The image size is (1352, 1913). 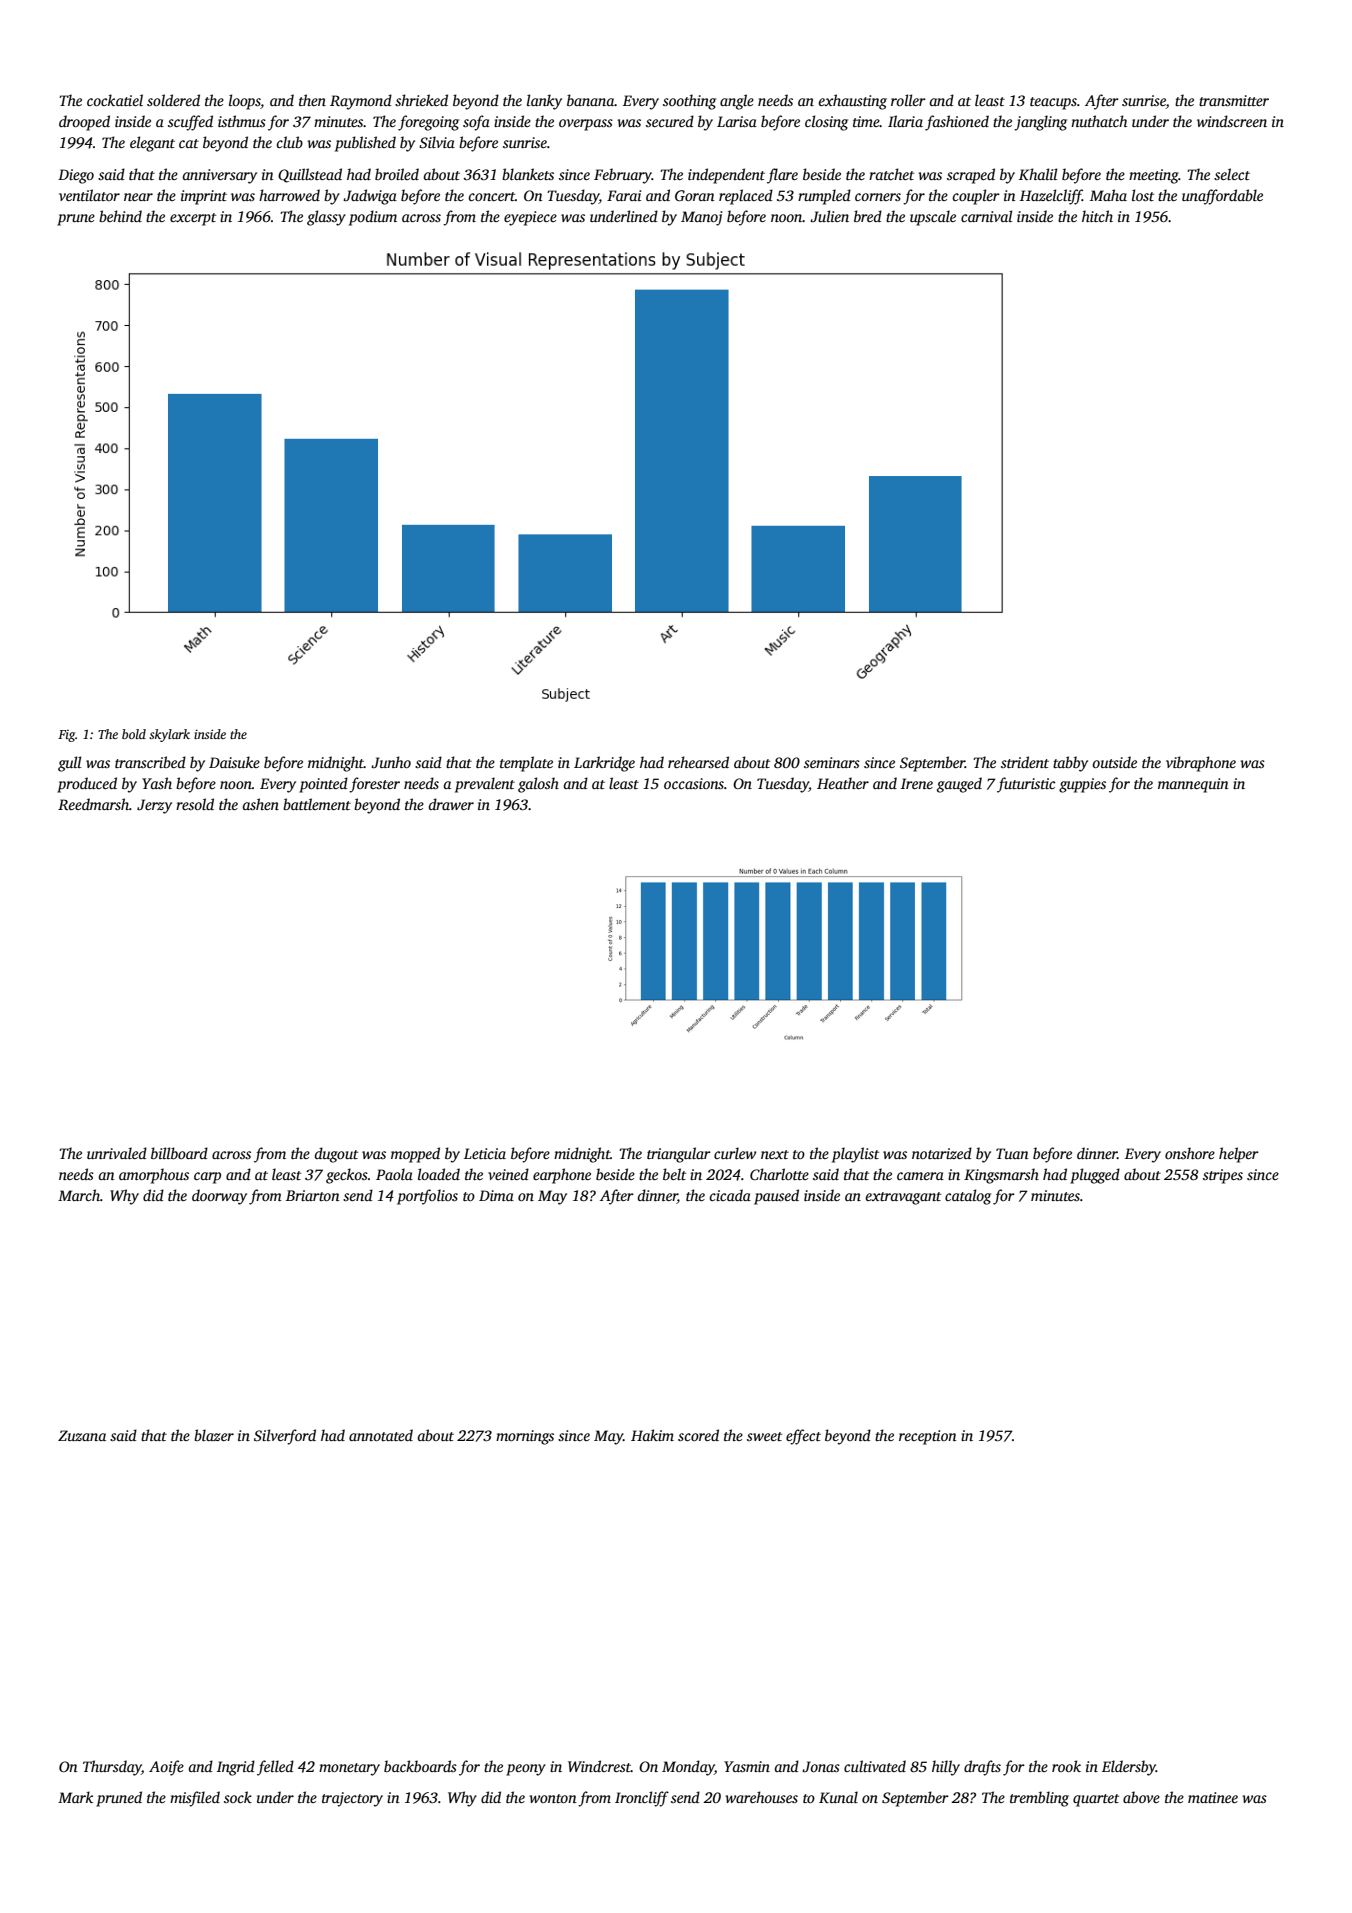 What do you see at coordinates (1053, 103) in the image?
I see `teacups` at bounding box center [1053, 103].
